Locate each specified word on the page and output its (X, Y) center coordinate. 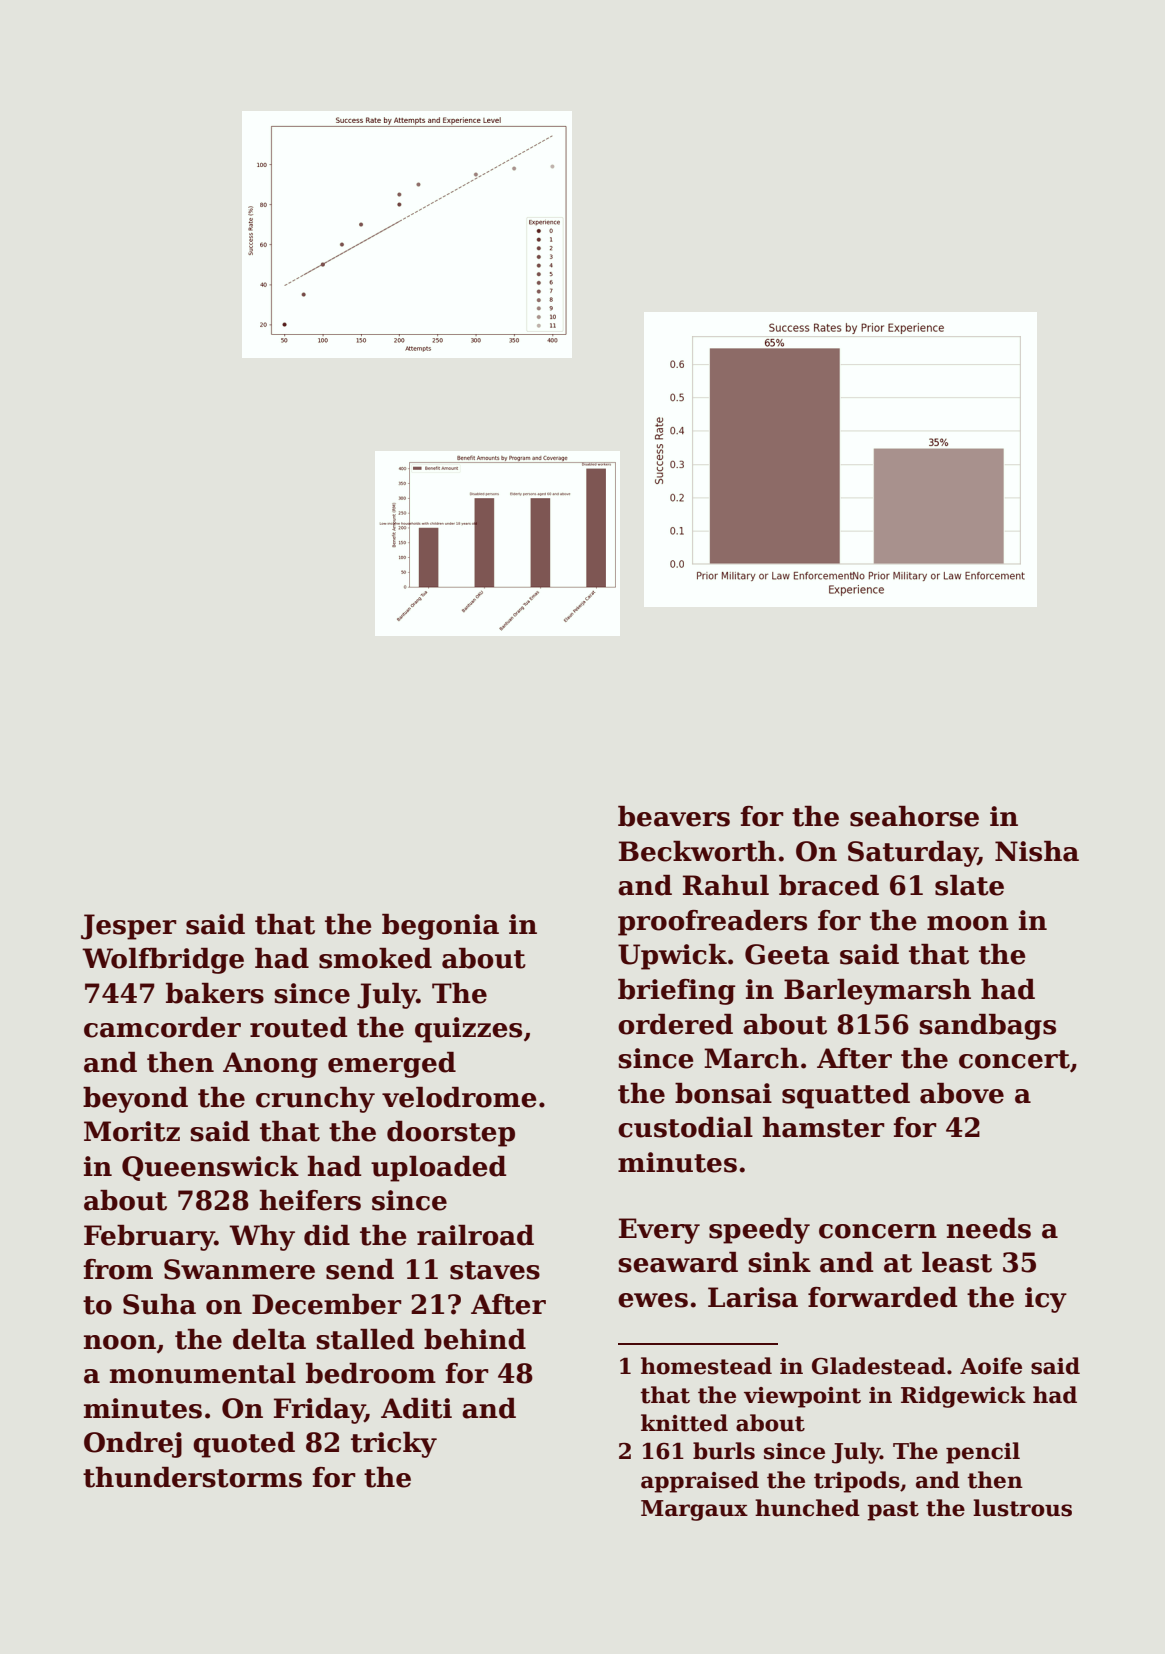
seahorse (914, 816)
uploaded (439, 1169)
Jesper (129, 927)
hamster (823, 1127)
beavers (674, 816)
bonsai (723, 1093)
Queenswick (210, 1168)
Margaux (694, 1510)
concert (1014, 1059)
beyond (135, 1100)
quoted (244, 1445)
